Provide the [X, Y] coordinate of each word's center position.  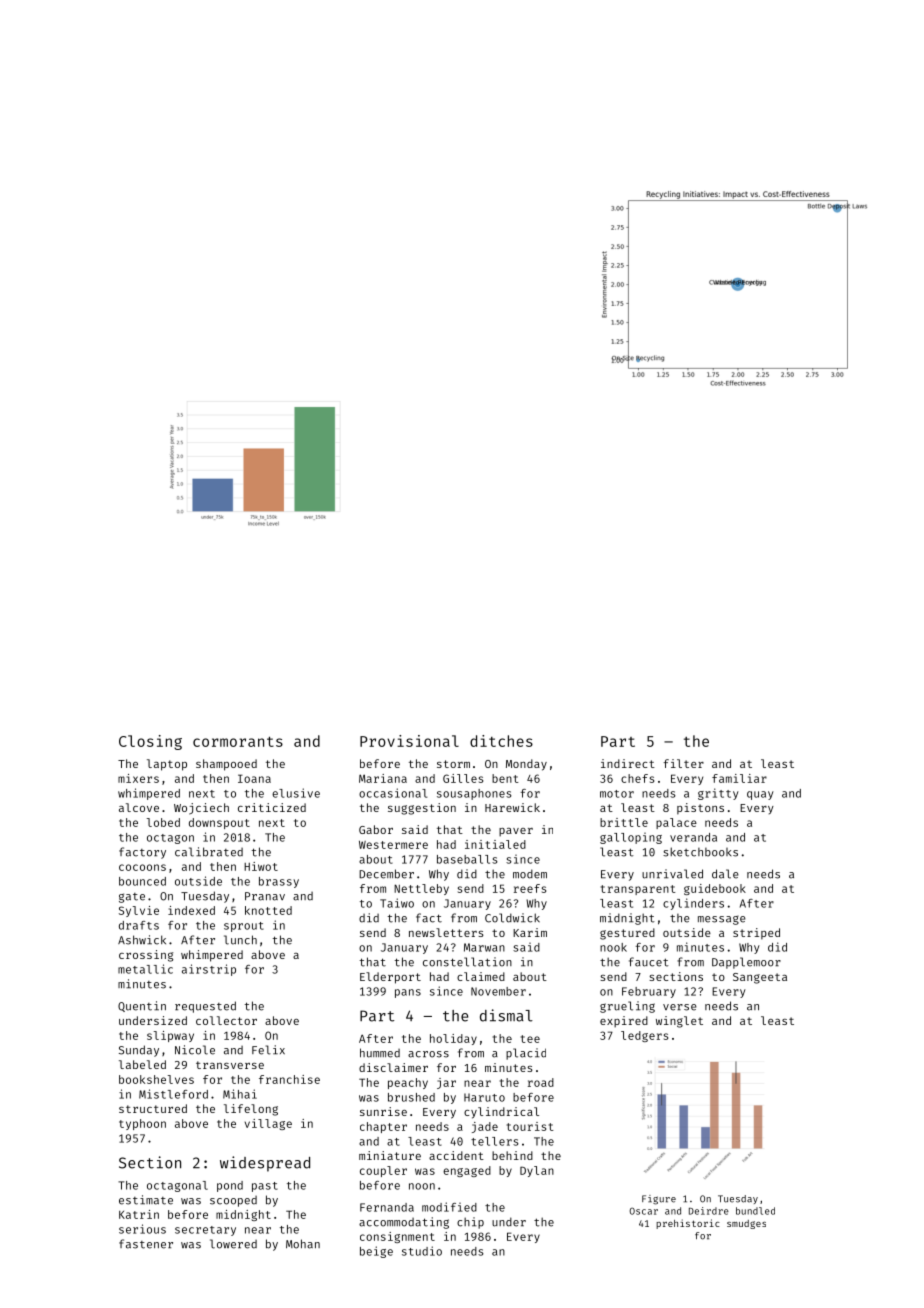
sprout [244, 927]
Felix [268, 1050]
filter [683, 763]
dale [725, 874]
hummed [380, 1053]
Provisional [409, 741]
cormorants [238, 741]
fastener [146, 1244]
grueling [627, 1007]
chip [470, 1223]
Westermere [393, 845]
